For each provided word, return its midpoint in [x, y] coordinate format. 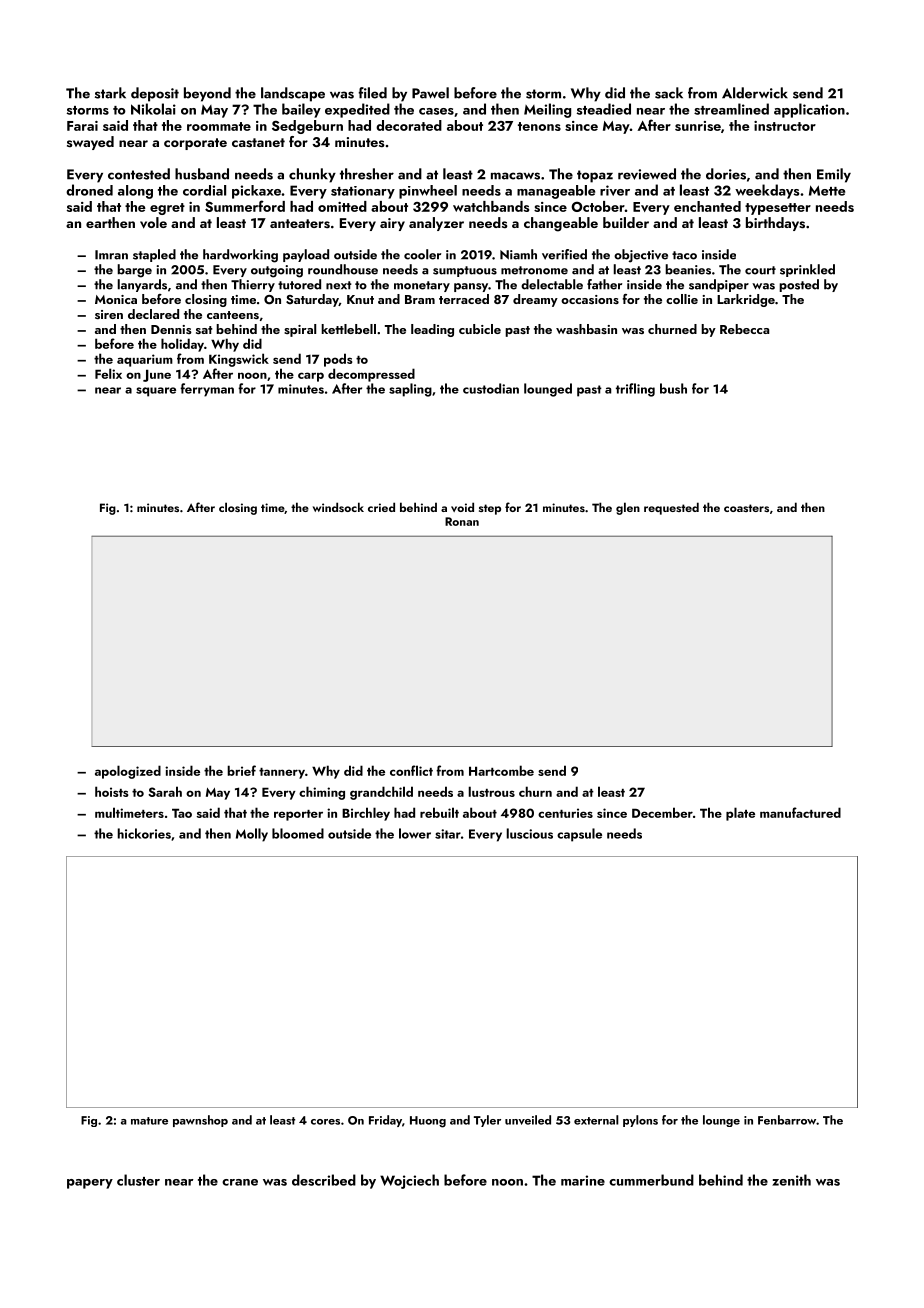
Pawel [430, 93]
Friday [385, 1121]
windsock [338, 507]
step [490, 509]
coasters [746, 508]
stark [110, 93]
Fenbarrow [787, 1120]
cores [325, 1122]
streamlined [731, 109]
